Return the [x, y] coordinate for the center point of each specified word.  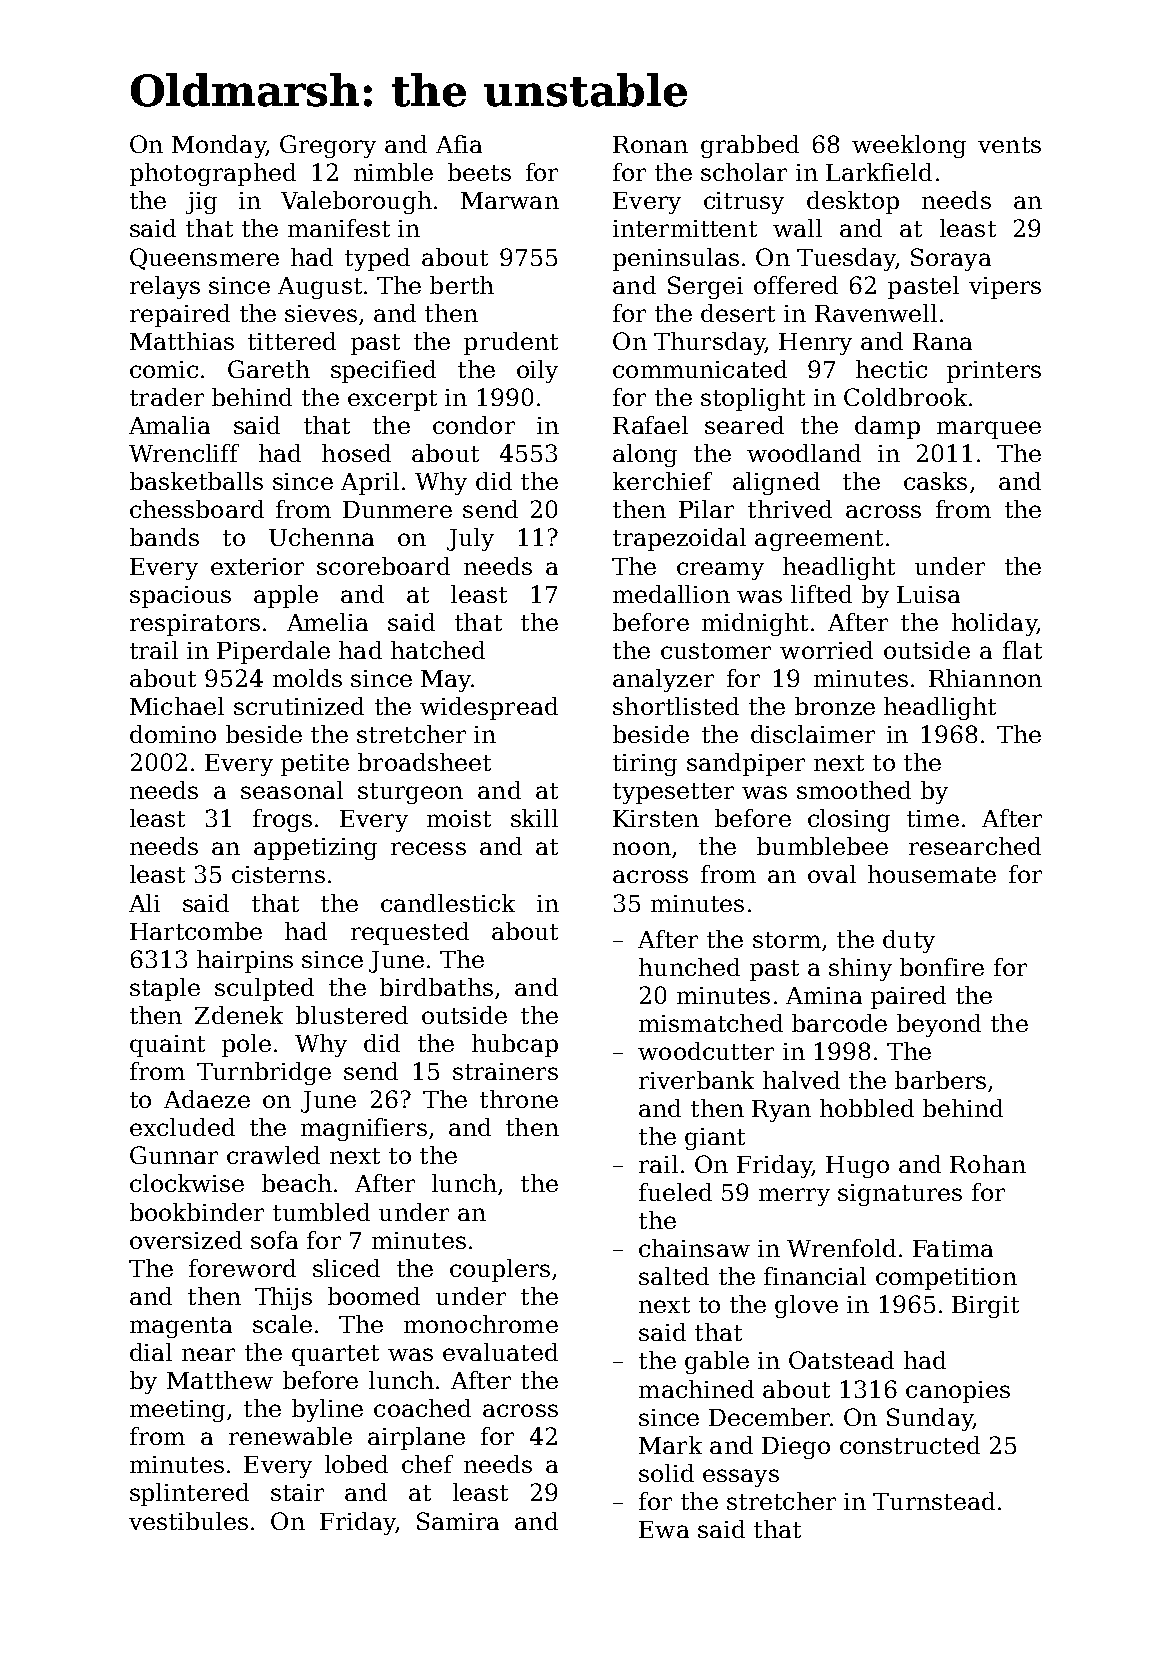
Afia [459, 144]
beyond [939, 1025]
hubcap [515, 1045]
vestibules [188, 1521]
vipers [1005, 288]
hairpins [245, 961]
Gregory [328, 146]
